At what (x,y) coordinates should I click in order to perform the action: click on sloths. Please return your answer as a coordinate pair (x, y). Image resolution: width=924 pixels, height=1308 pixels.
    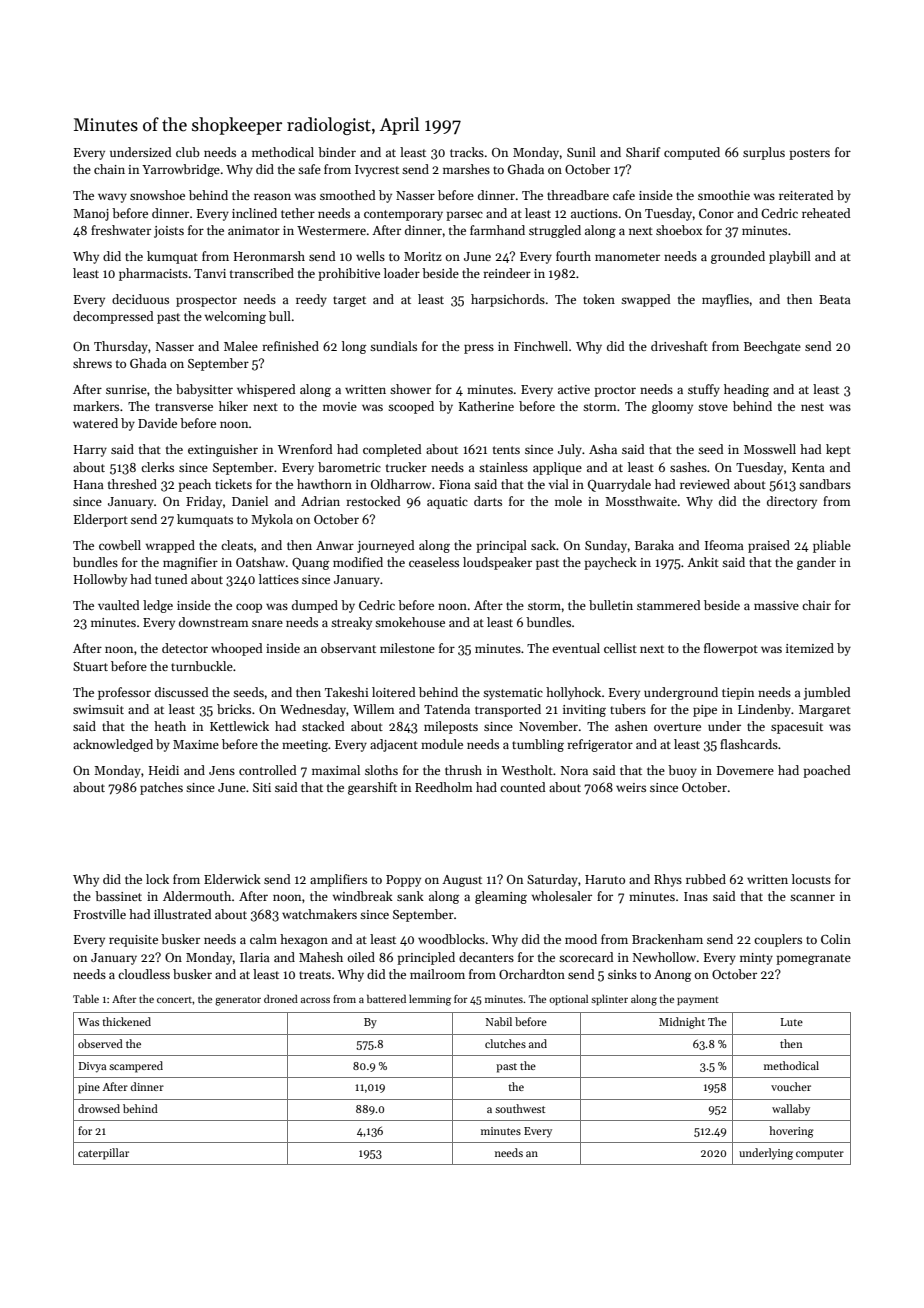
    Looking at the image, I should click on (381, 770).
